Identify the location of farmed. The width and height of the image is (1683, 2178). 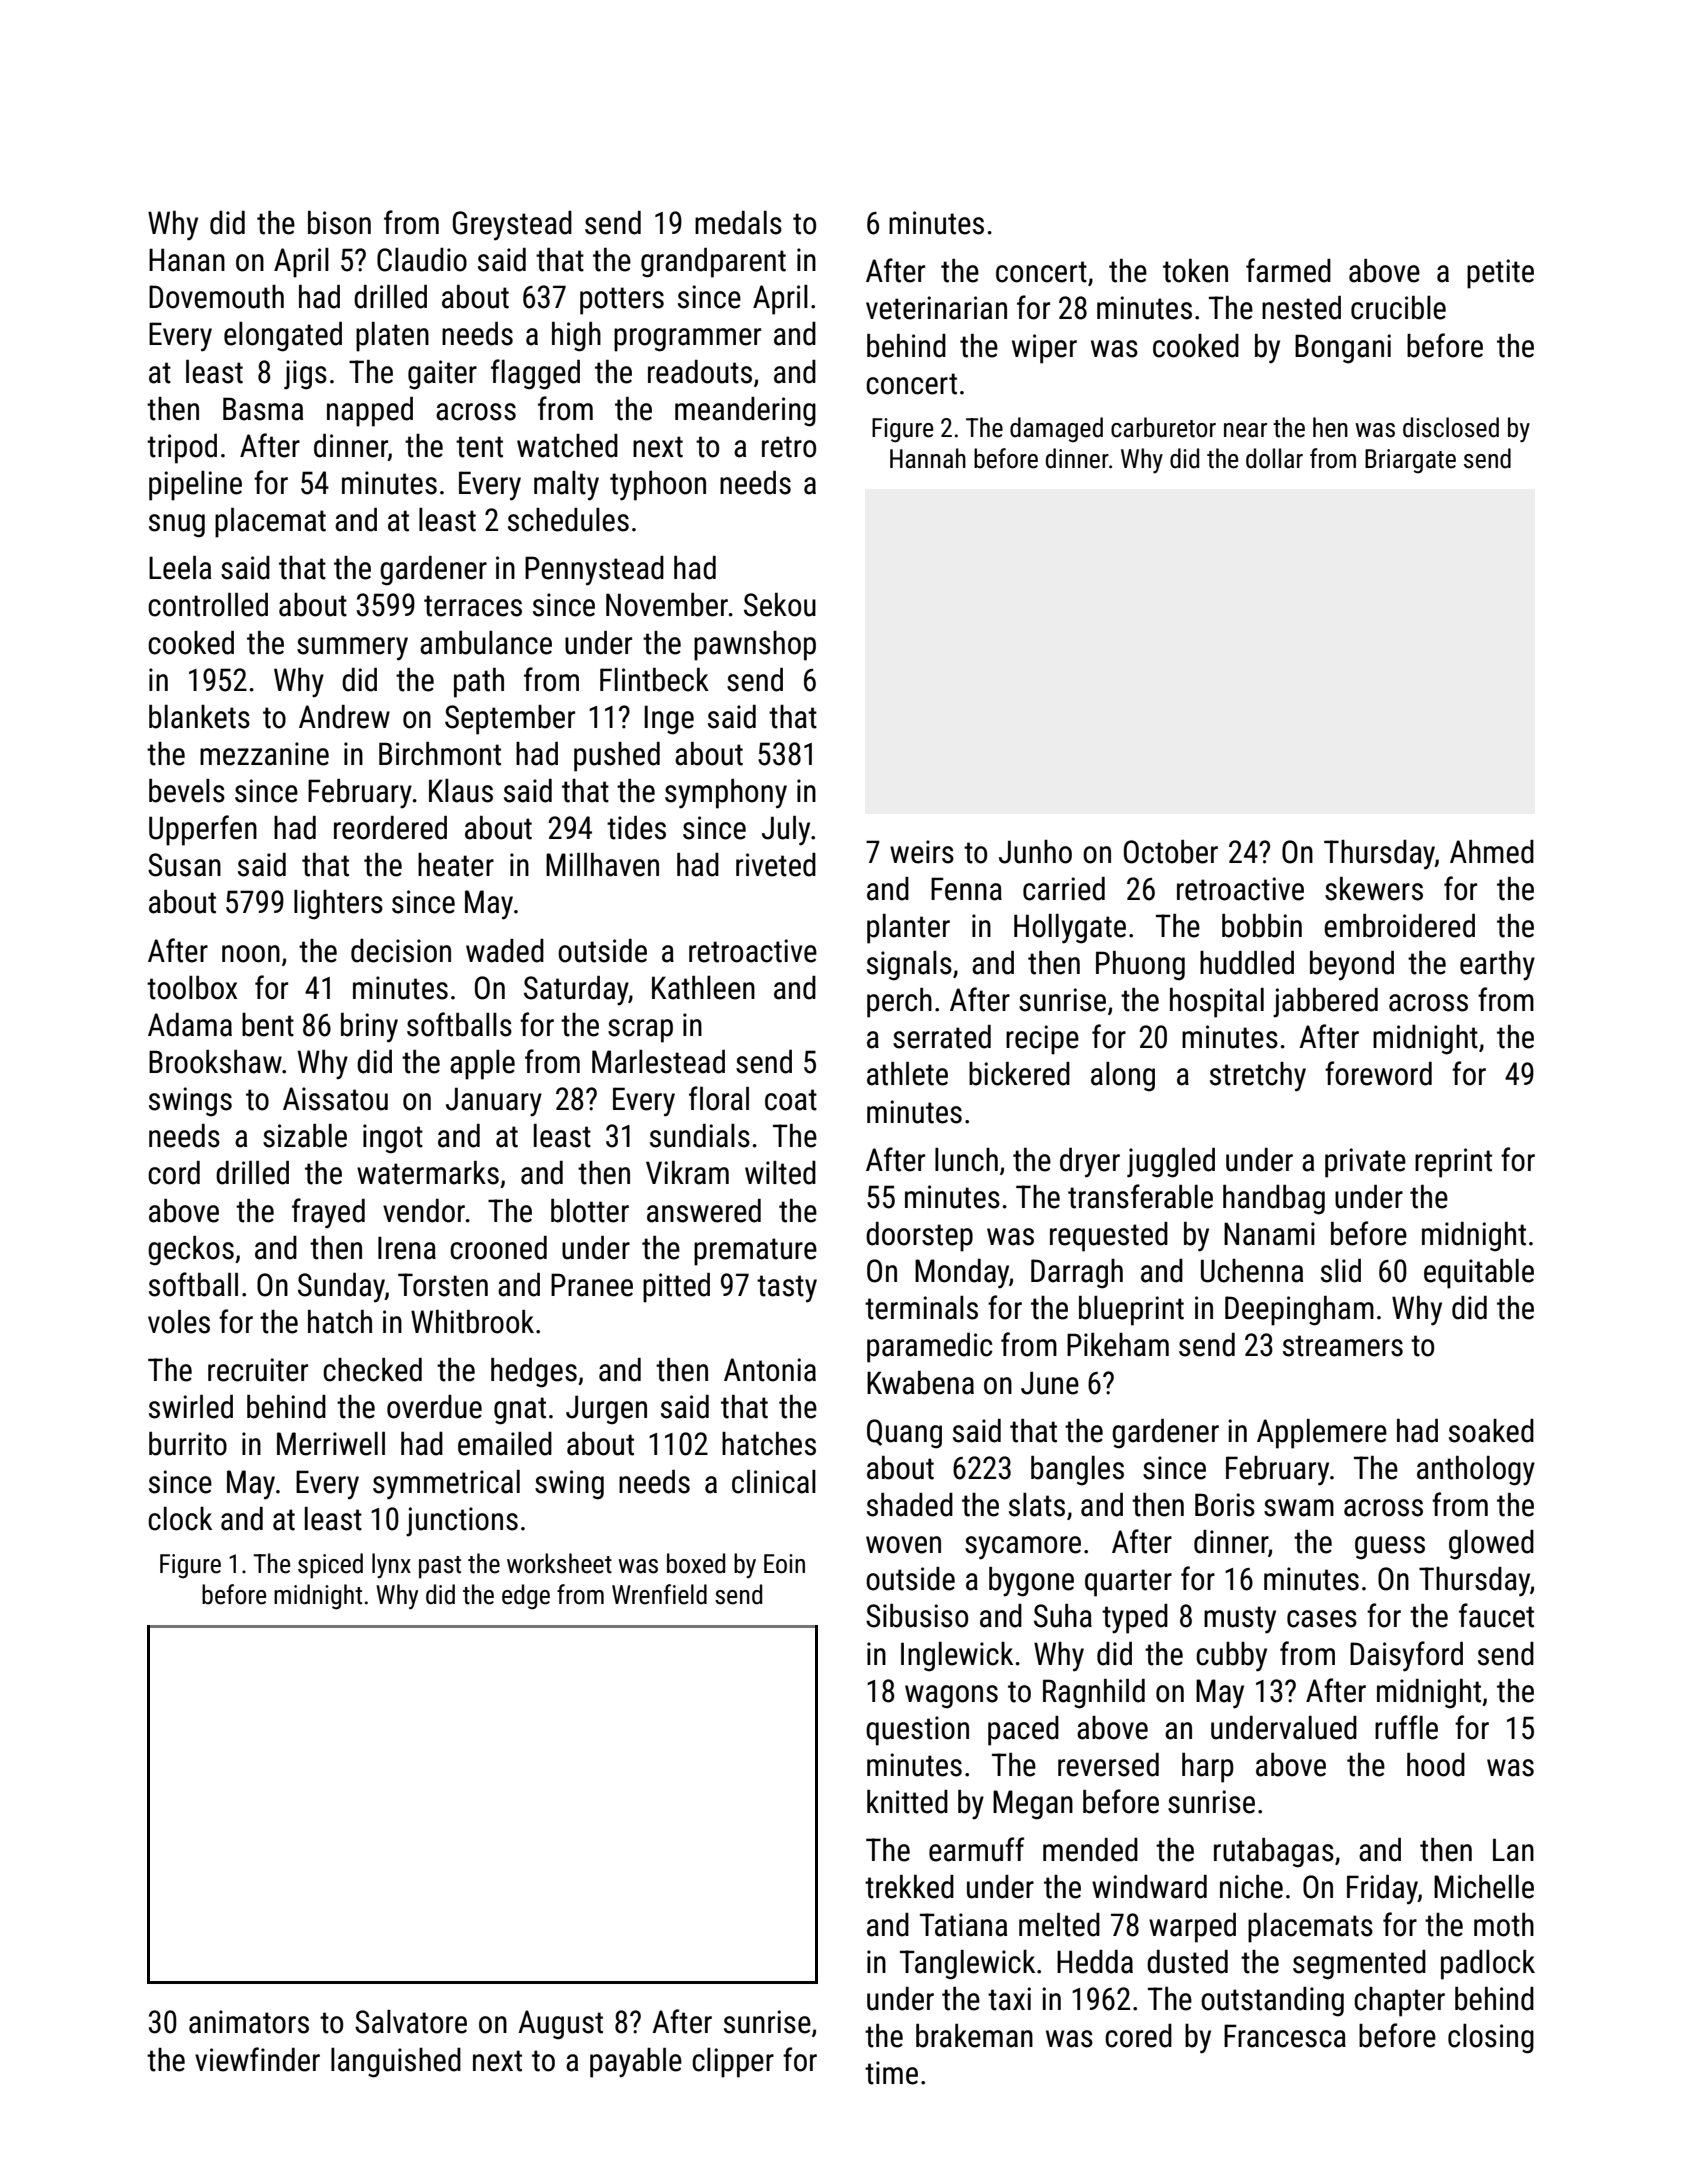
(1288, 270).
